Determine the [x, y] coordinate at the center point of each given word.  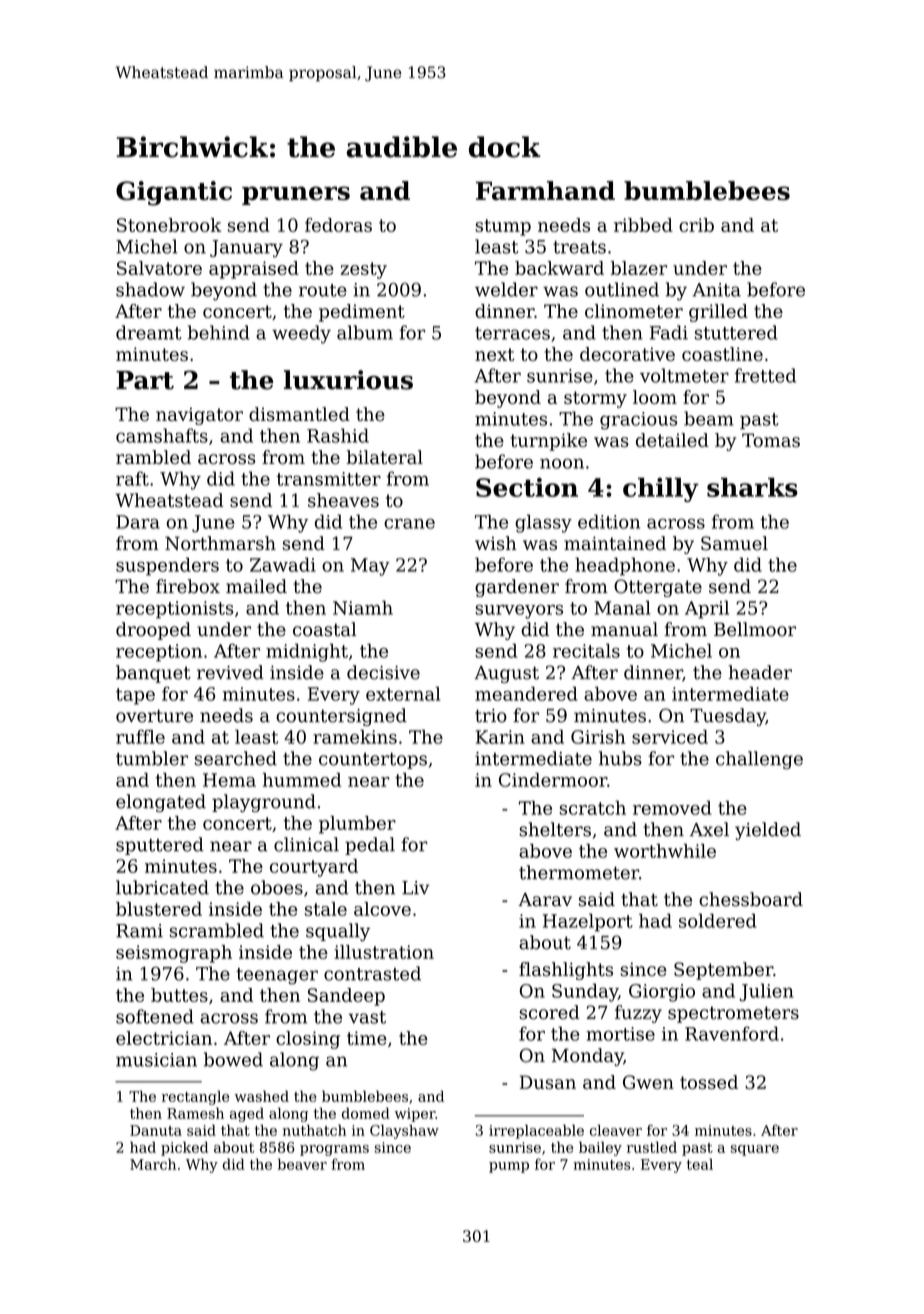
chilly [661, 489]
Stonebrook [169, 225]
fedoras [338, 225]
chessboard [751, 899]
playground [264, 803]
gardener [517, 588]
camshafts [162, 435]
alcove [382, 909]
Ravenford [732, 1033]
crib [696, 225]
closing [308, 1040]
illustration [384, 952]
